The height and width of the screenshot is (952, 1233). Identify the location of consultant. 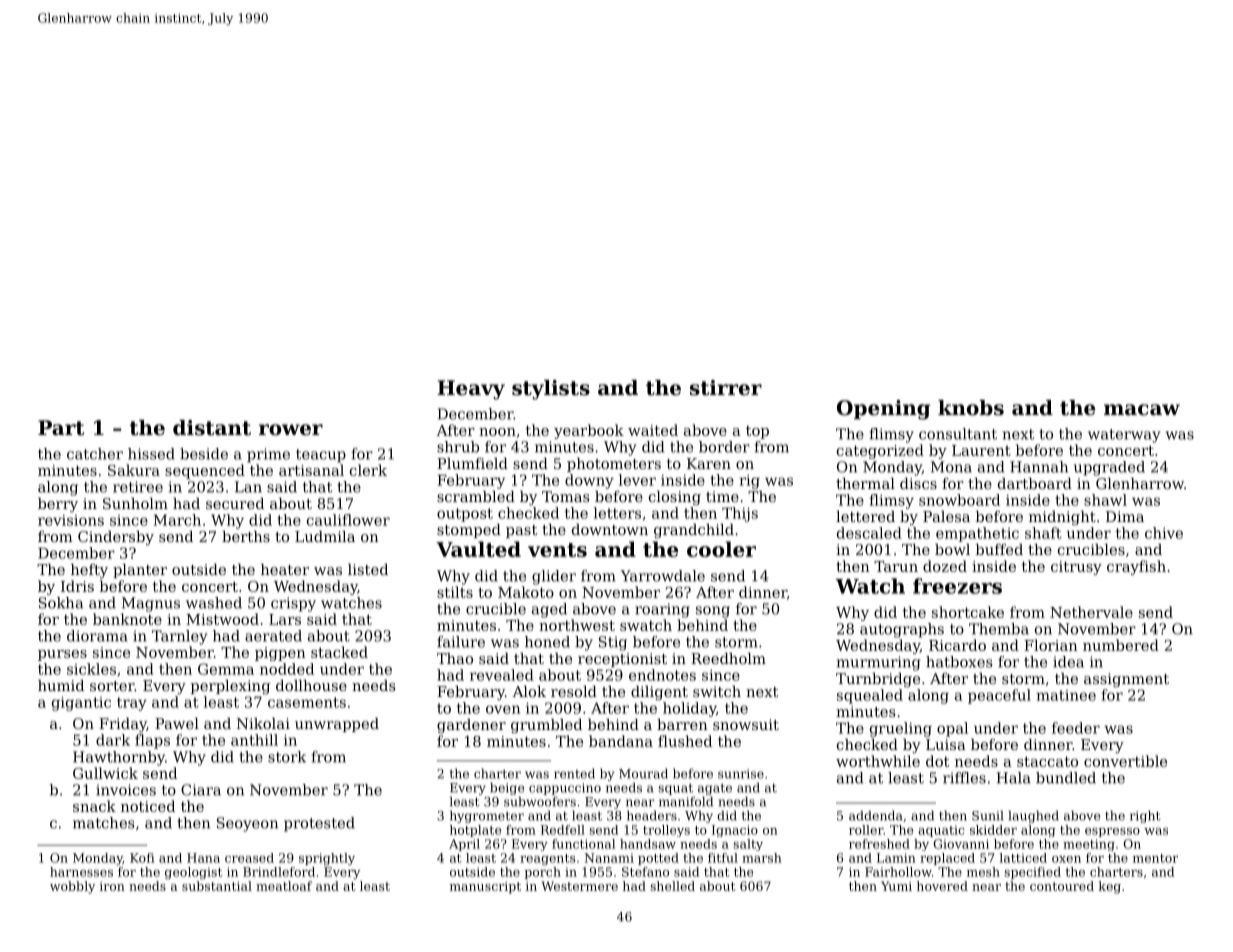
(958, 434).
